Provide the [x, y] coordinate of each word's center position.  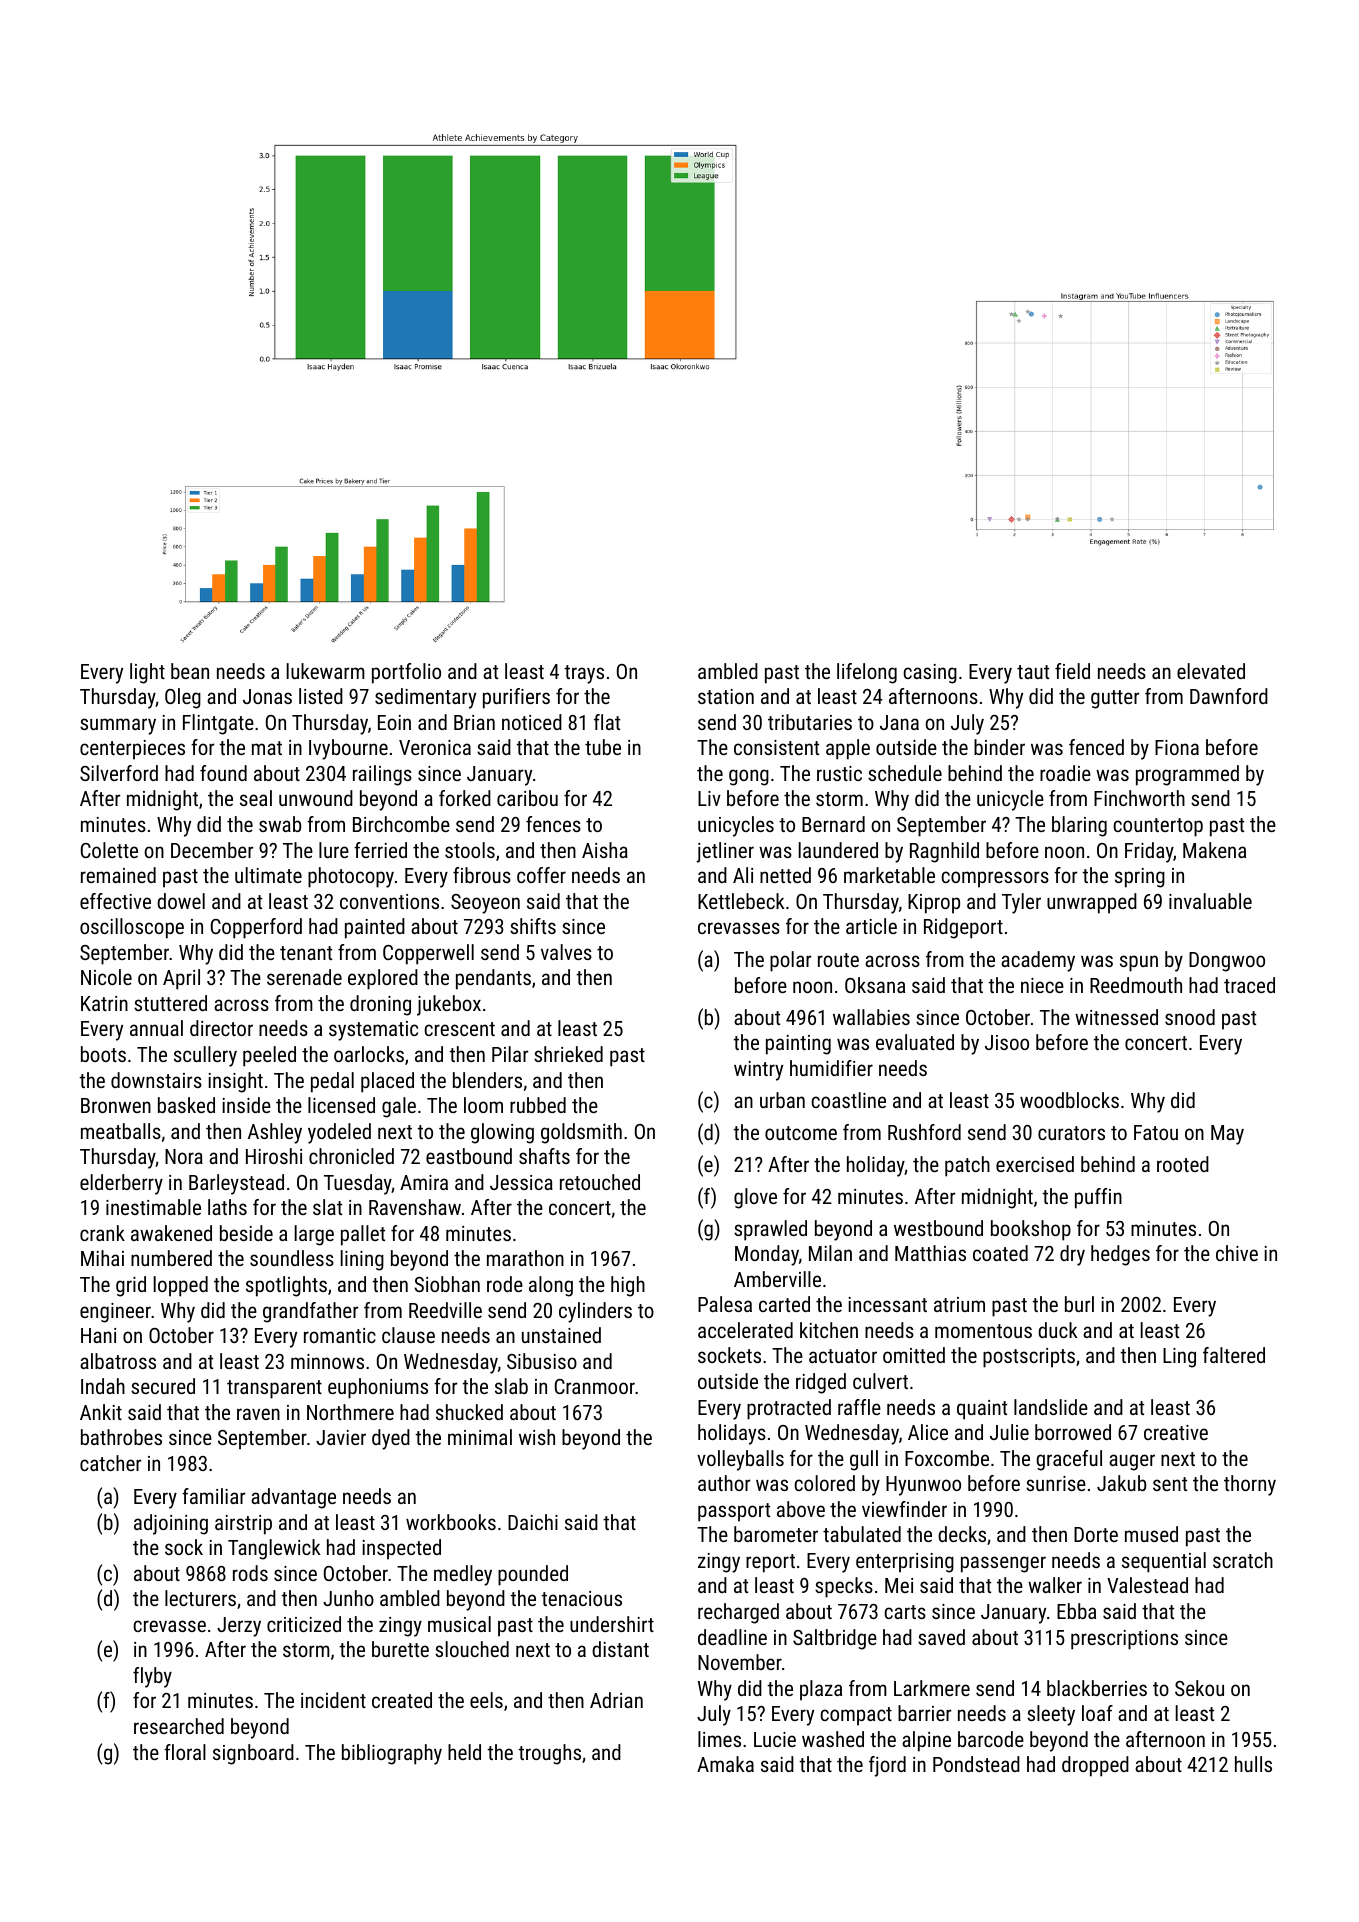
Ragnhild [944, 852]
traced [1249, 985]
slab [511, 1386]
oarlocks [369, 1054]
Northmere [350, 1412]
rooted [1183, 1164]
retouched [600, 1182]
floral [185, 1752]
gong [749, 777]
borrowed [1073, 1432]
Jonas [267, 696]
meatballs [121, 1131]
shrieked [568, 1054]
